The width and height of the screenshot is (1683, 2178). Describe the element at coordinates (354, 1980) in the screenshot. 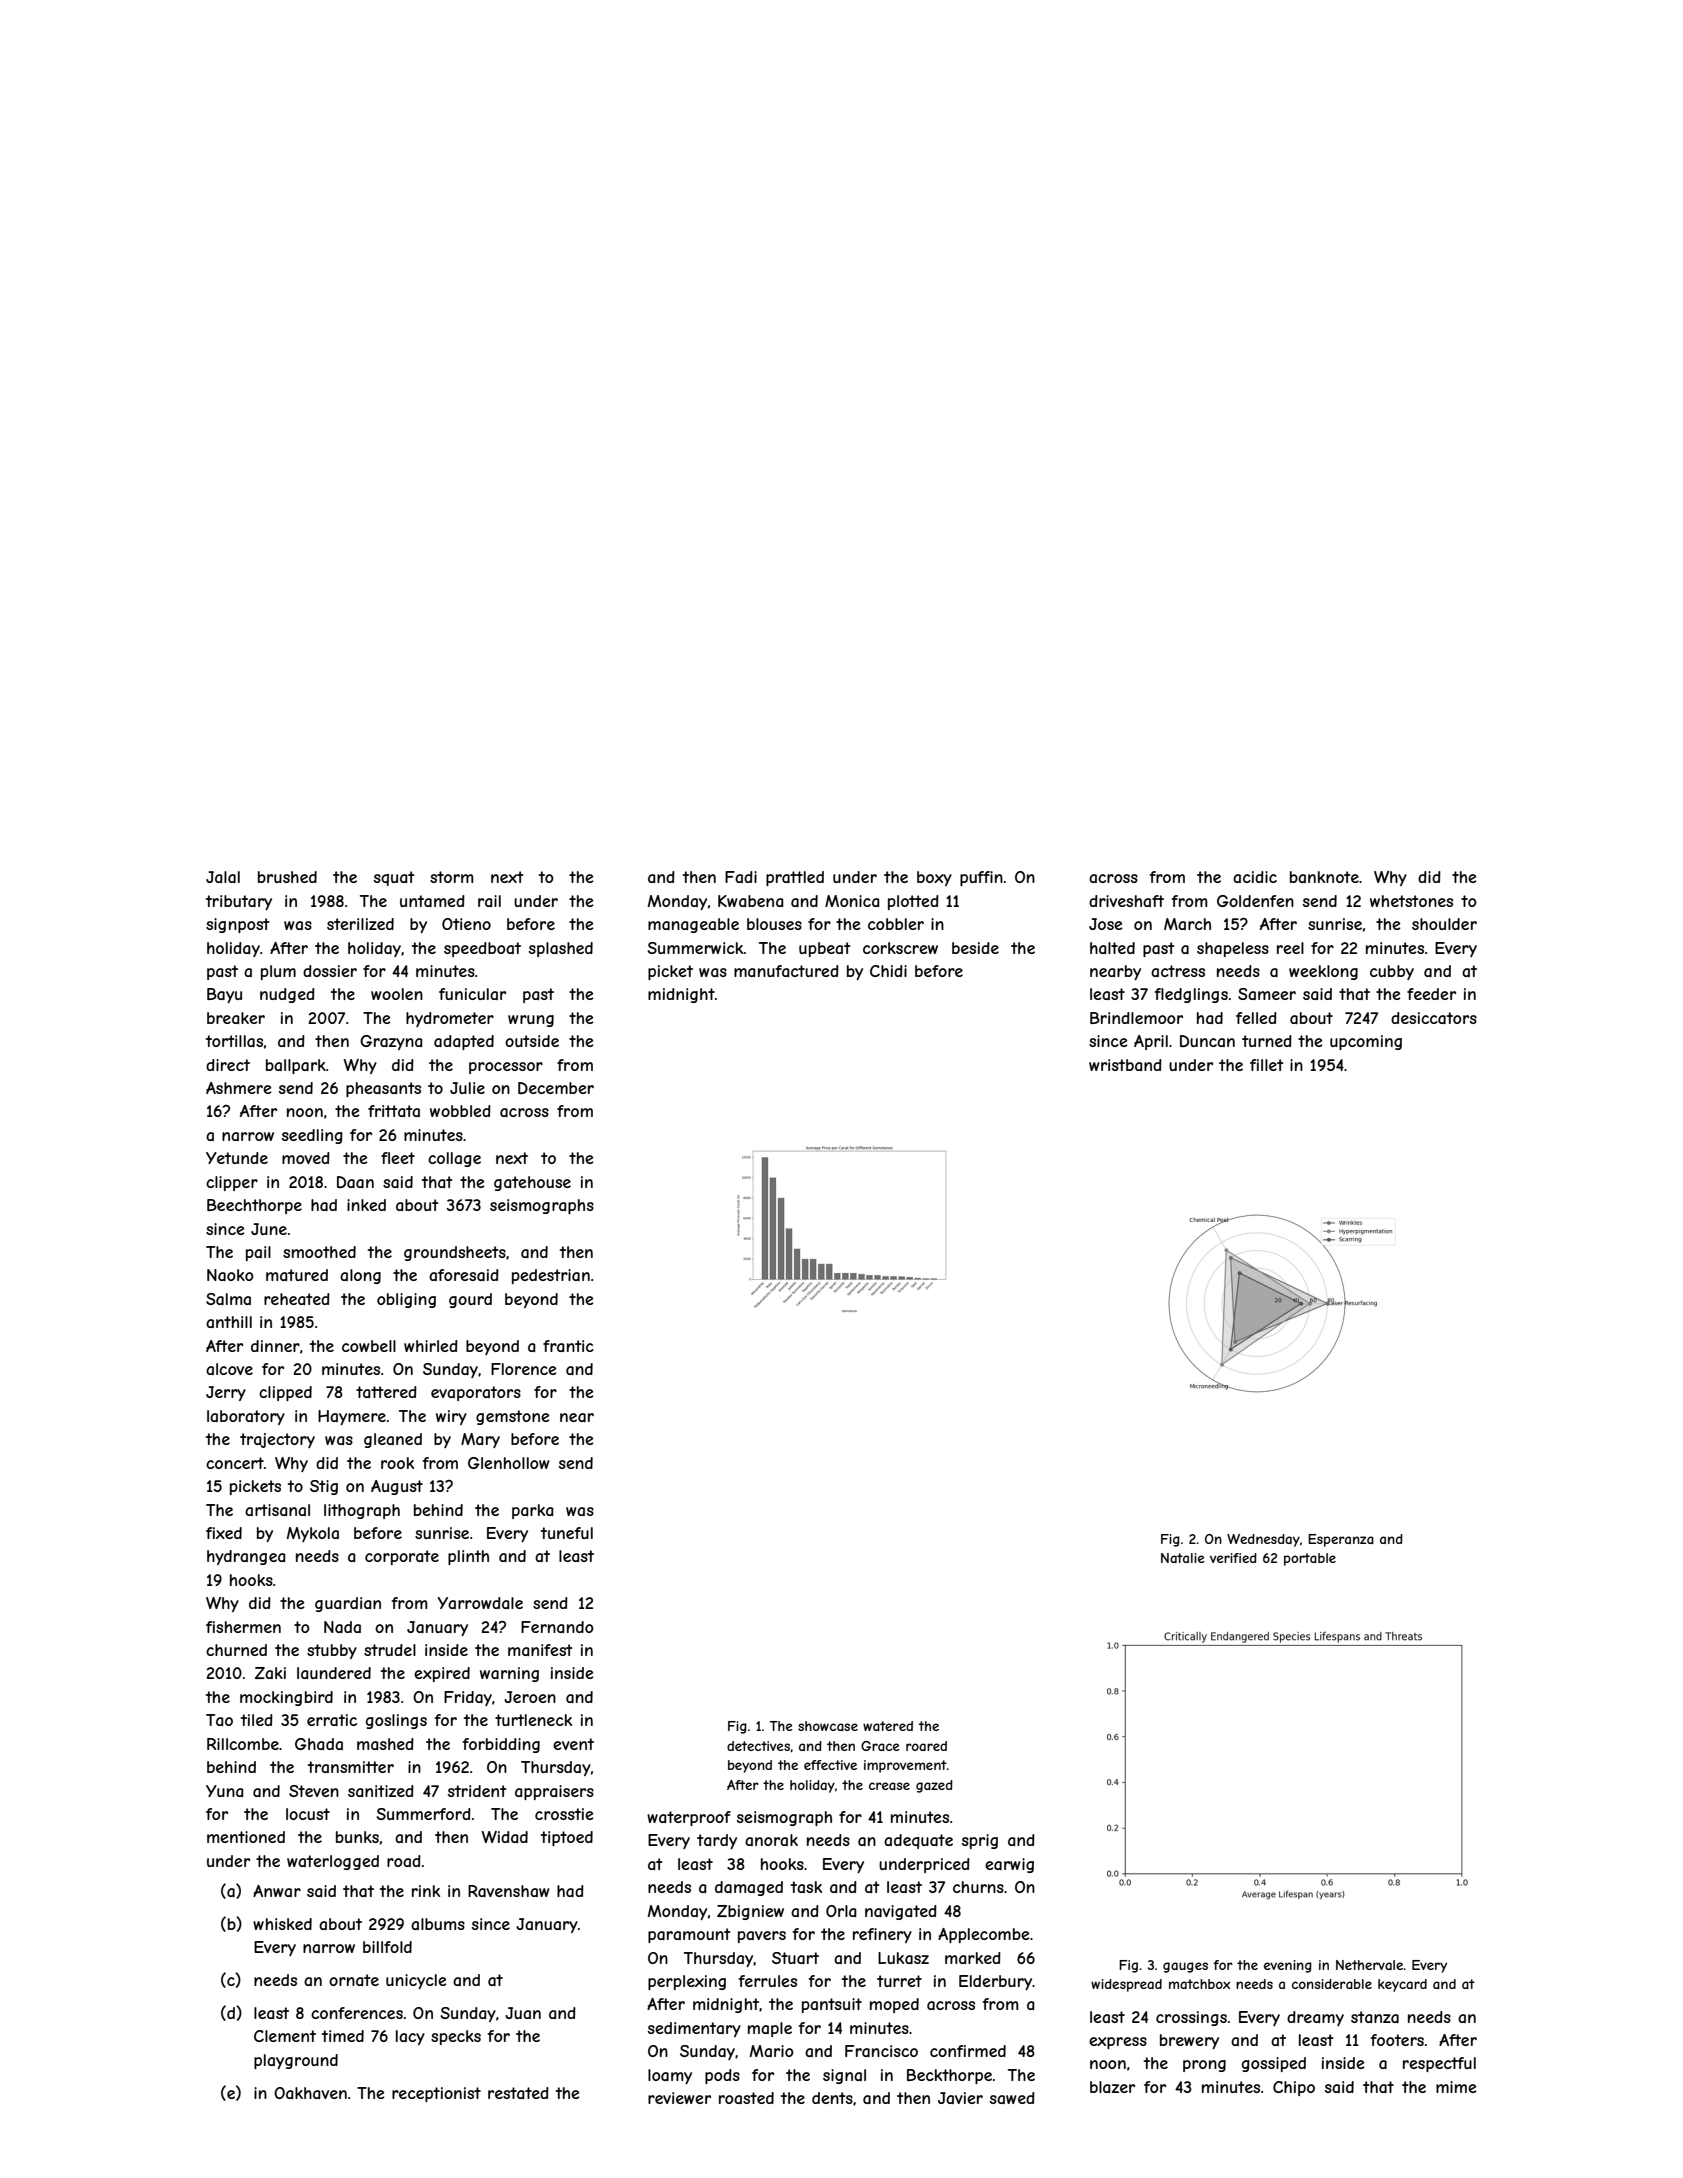

I see `ornate` at that location.
